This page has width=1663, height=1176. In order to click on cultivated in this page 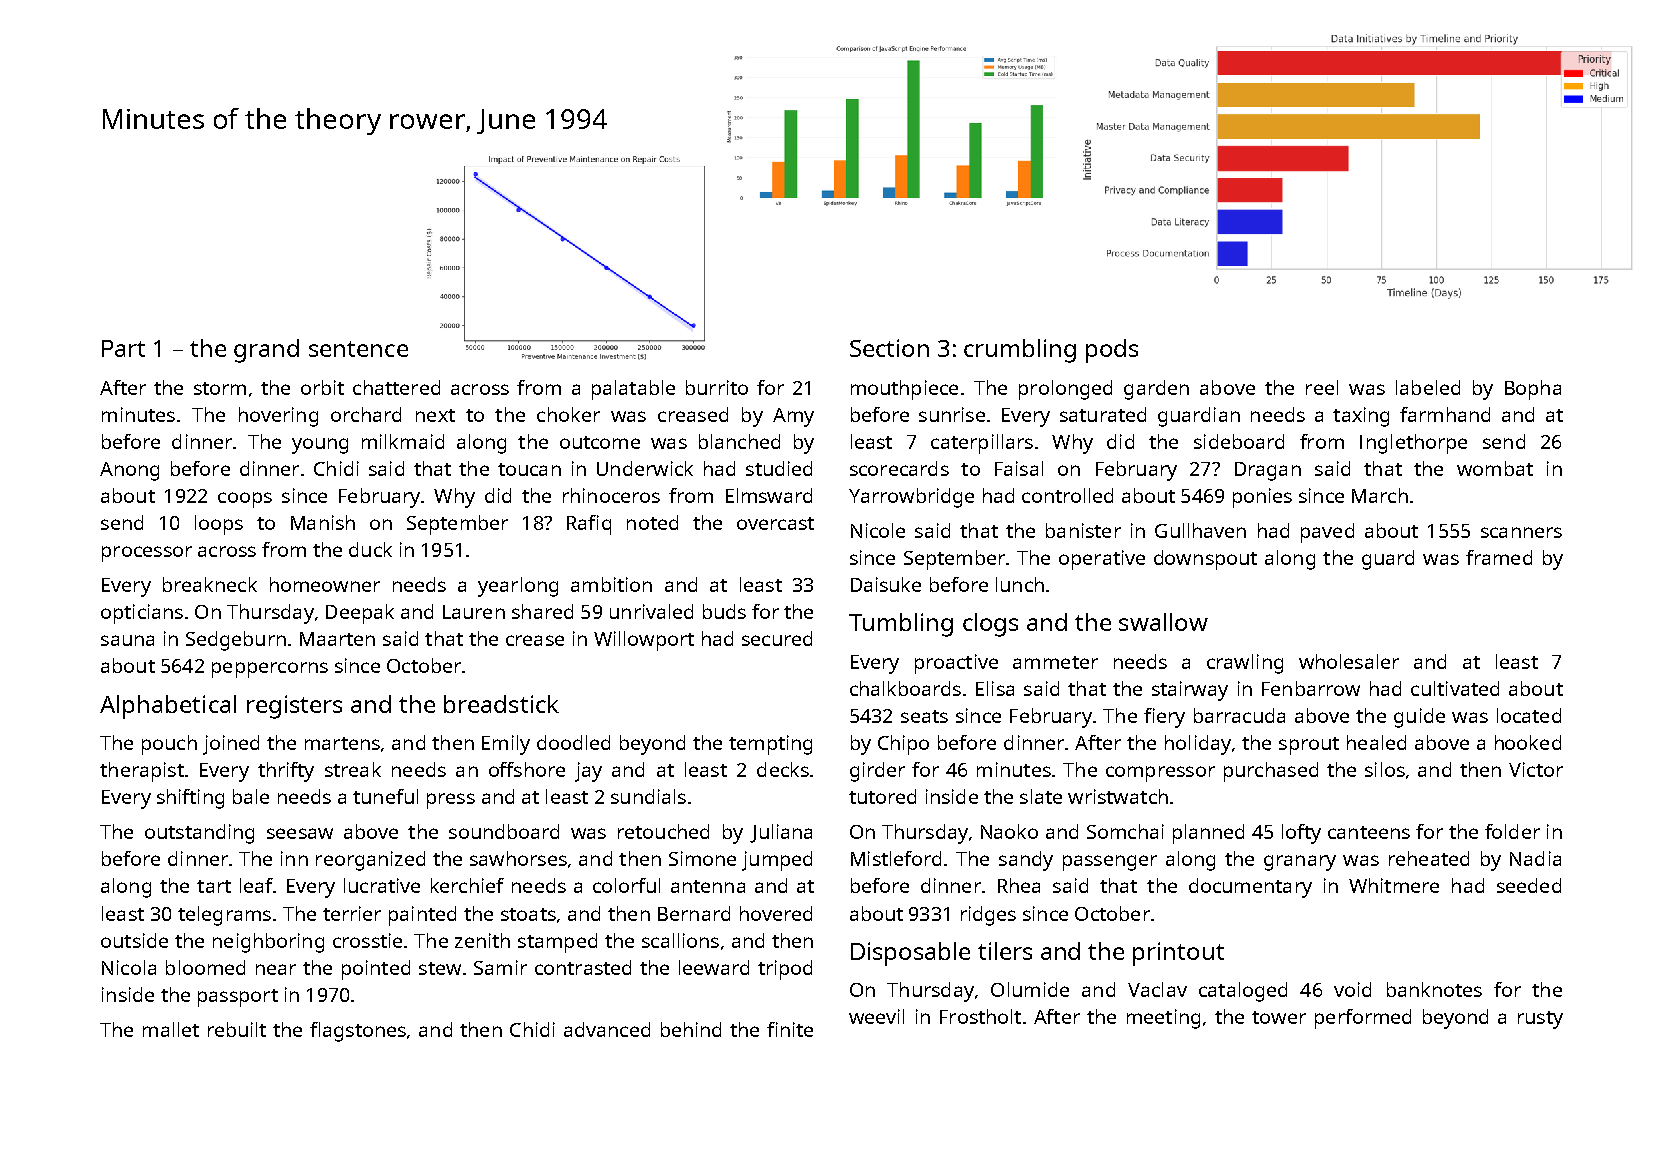, I will do `click(1455, 688)`.
